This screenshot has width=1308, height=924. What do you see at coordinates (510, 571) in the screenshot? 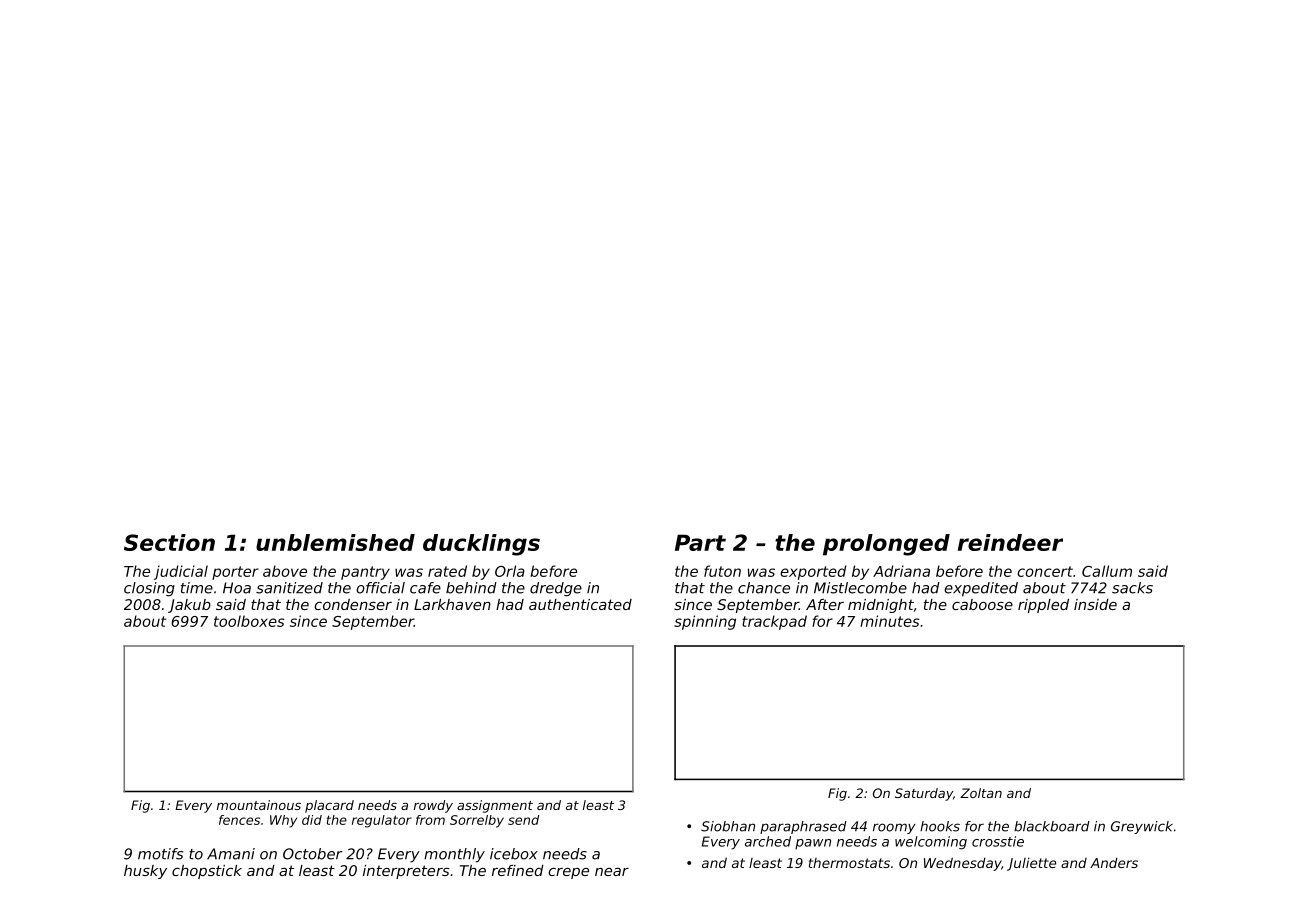
I see `Orla` at bounding box center [510, 571].
